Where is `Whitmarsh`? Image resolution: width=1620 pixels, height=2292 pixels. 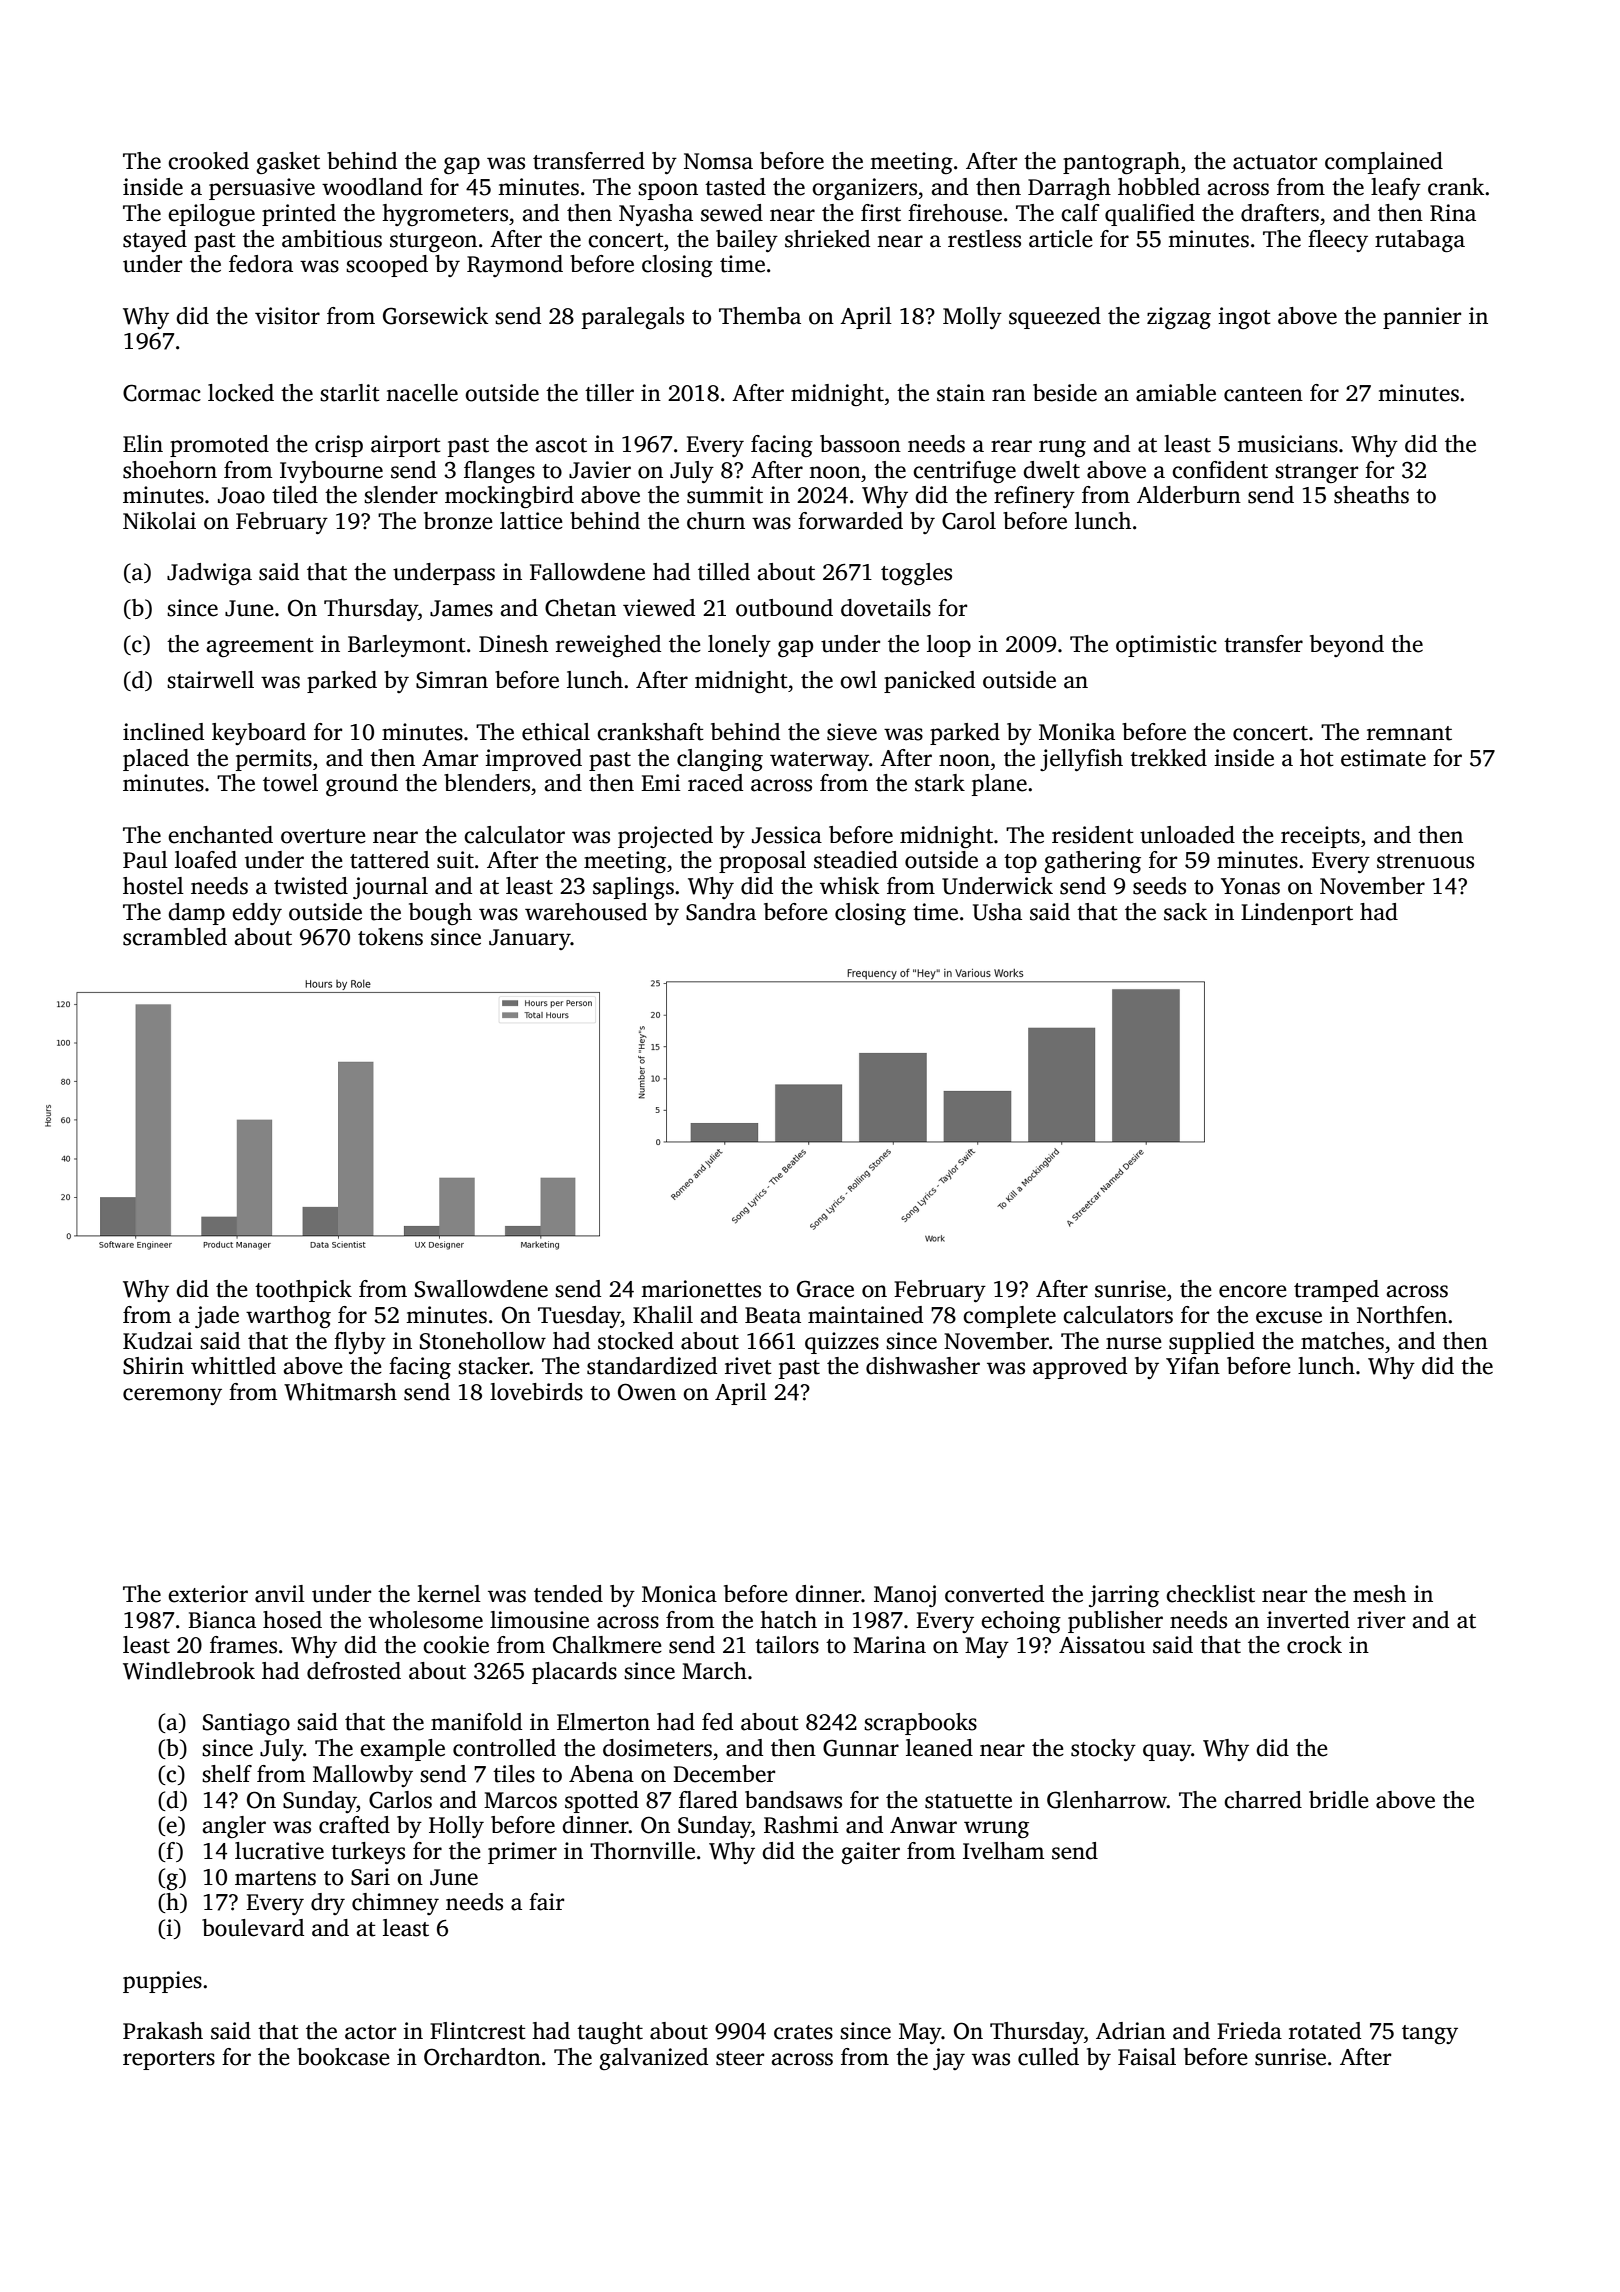
Whitmarsh is located at coordinates (340, 1392).
